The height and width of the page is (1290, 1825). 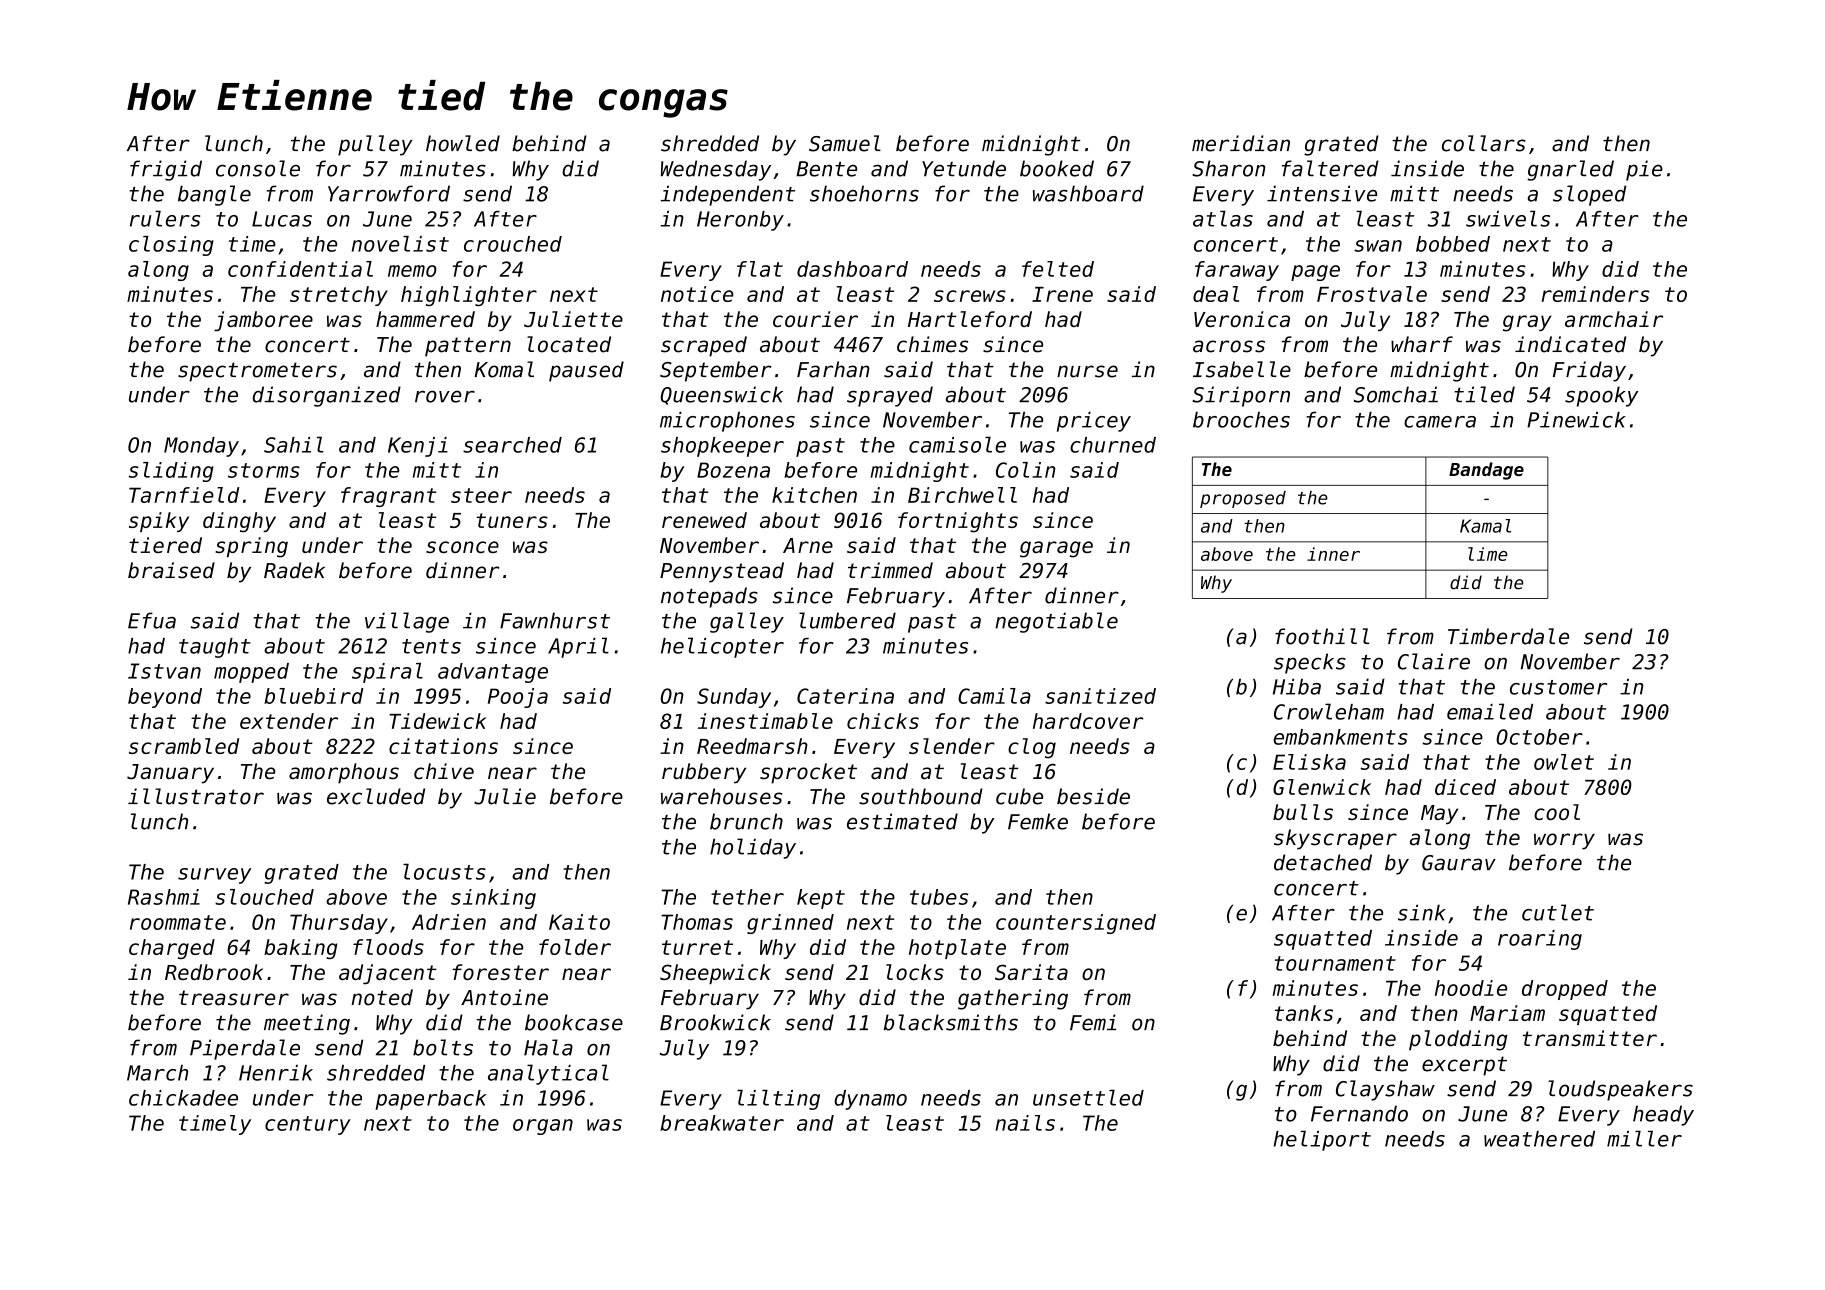 What do you see at coordinates (555, 620) in the page?
I see `Fawnhurst` at bounding box center [555, 620].
